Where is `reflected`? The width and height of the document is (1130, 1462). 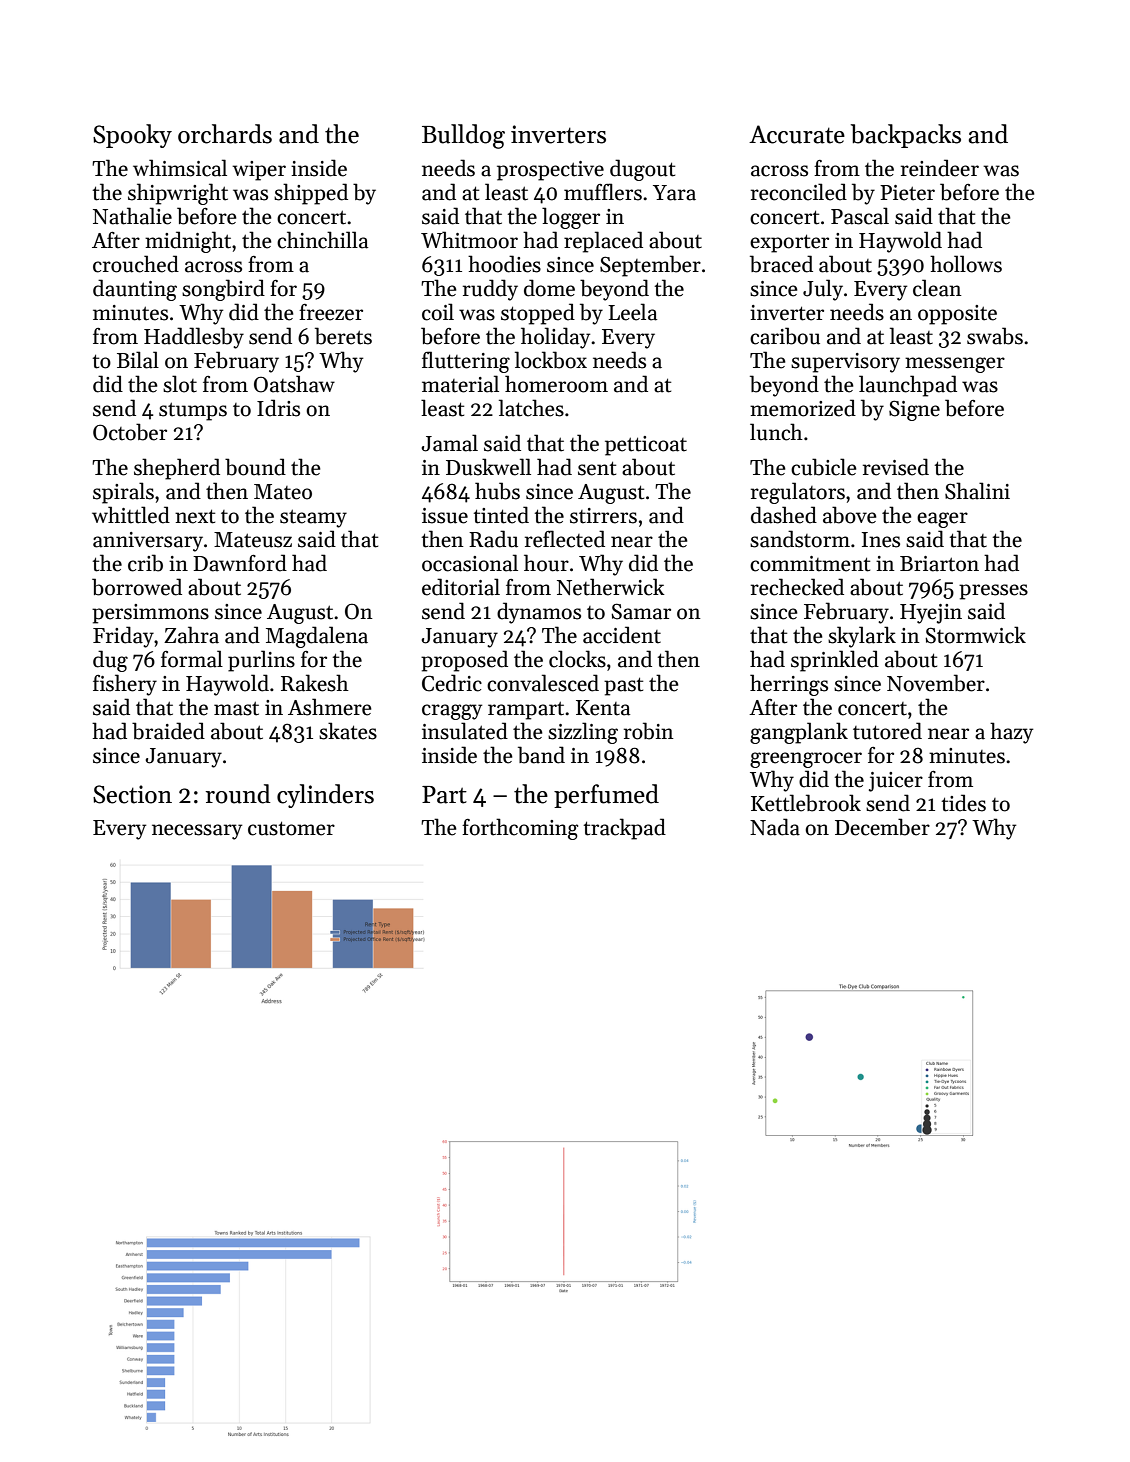 reflected is located at coordinates (565, 539).
